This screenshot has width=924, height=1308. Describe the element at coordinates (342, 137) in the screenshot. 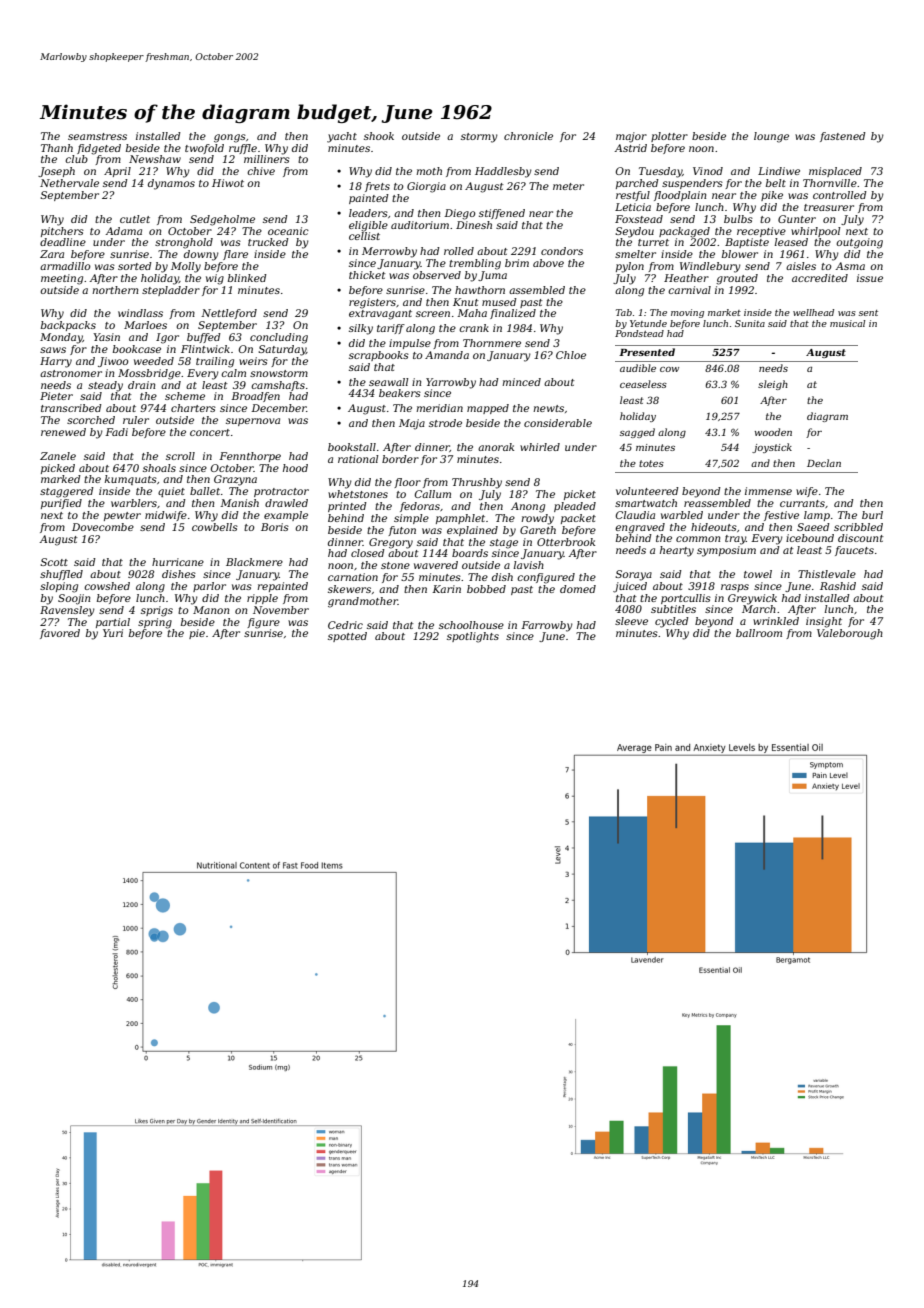

I see `yacht` at that location.
